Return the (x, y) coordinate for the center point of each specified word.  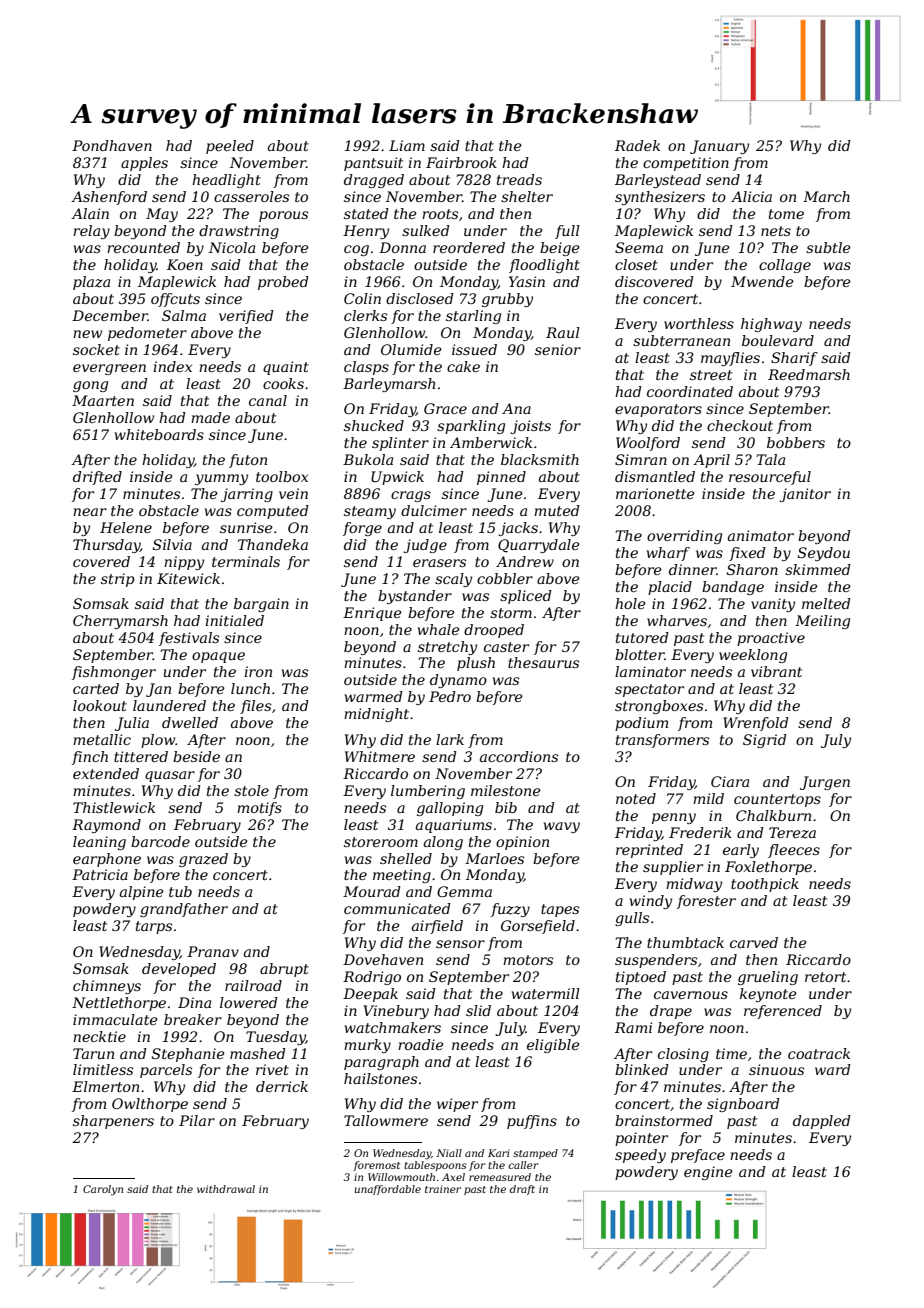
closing (683, 1055)
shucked (374, 425)
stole (251, 790)
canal (268, 400)
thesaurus (543, 662)
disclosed (420, 298)
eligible (553, 1046)
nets (776, 231)
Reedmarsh (809, 374)
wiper (457, 1105)
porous (283, 216)
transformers (662, 741)
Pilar (197, 1120)
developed (179, 970)
